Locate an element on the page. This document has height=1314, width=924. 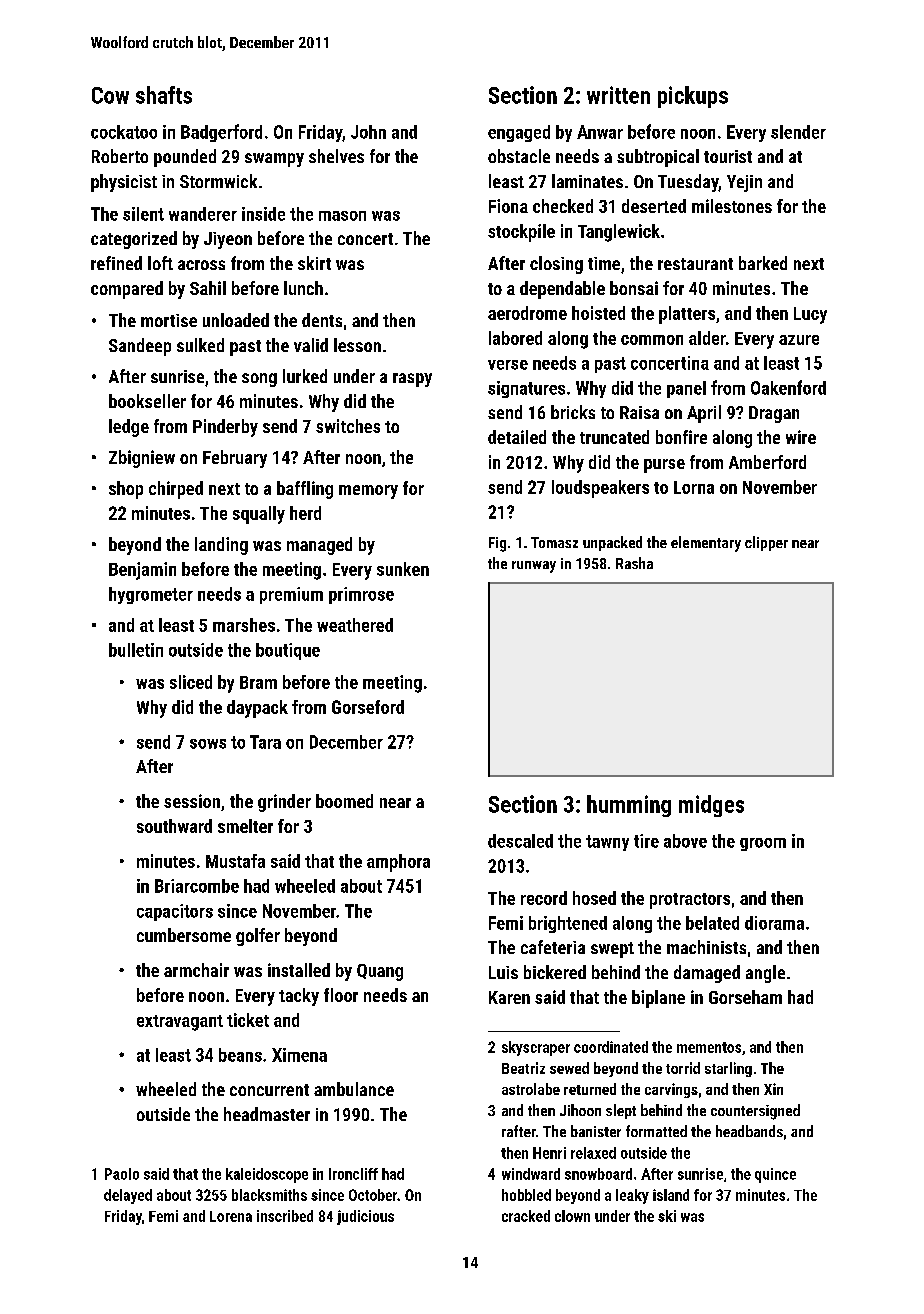
inscribed is located at coordinates (285, 1216).
